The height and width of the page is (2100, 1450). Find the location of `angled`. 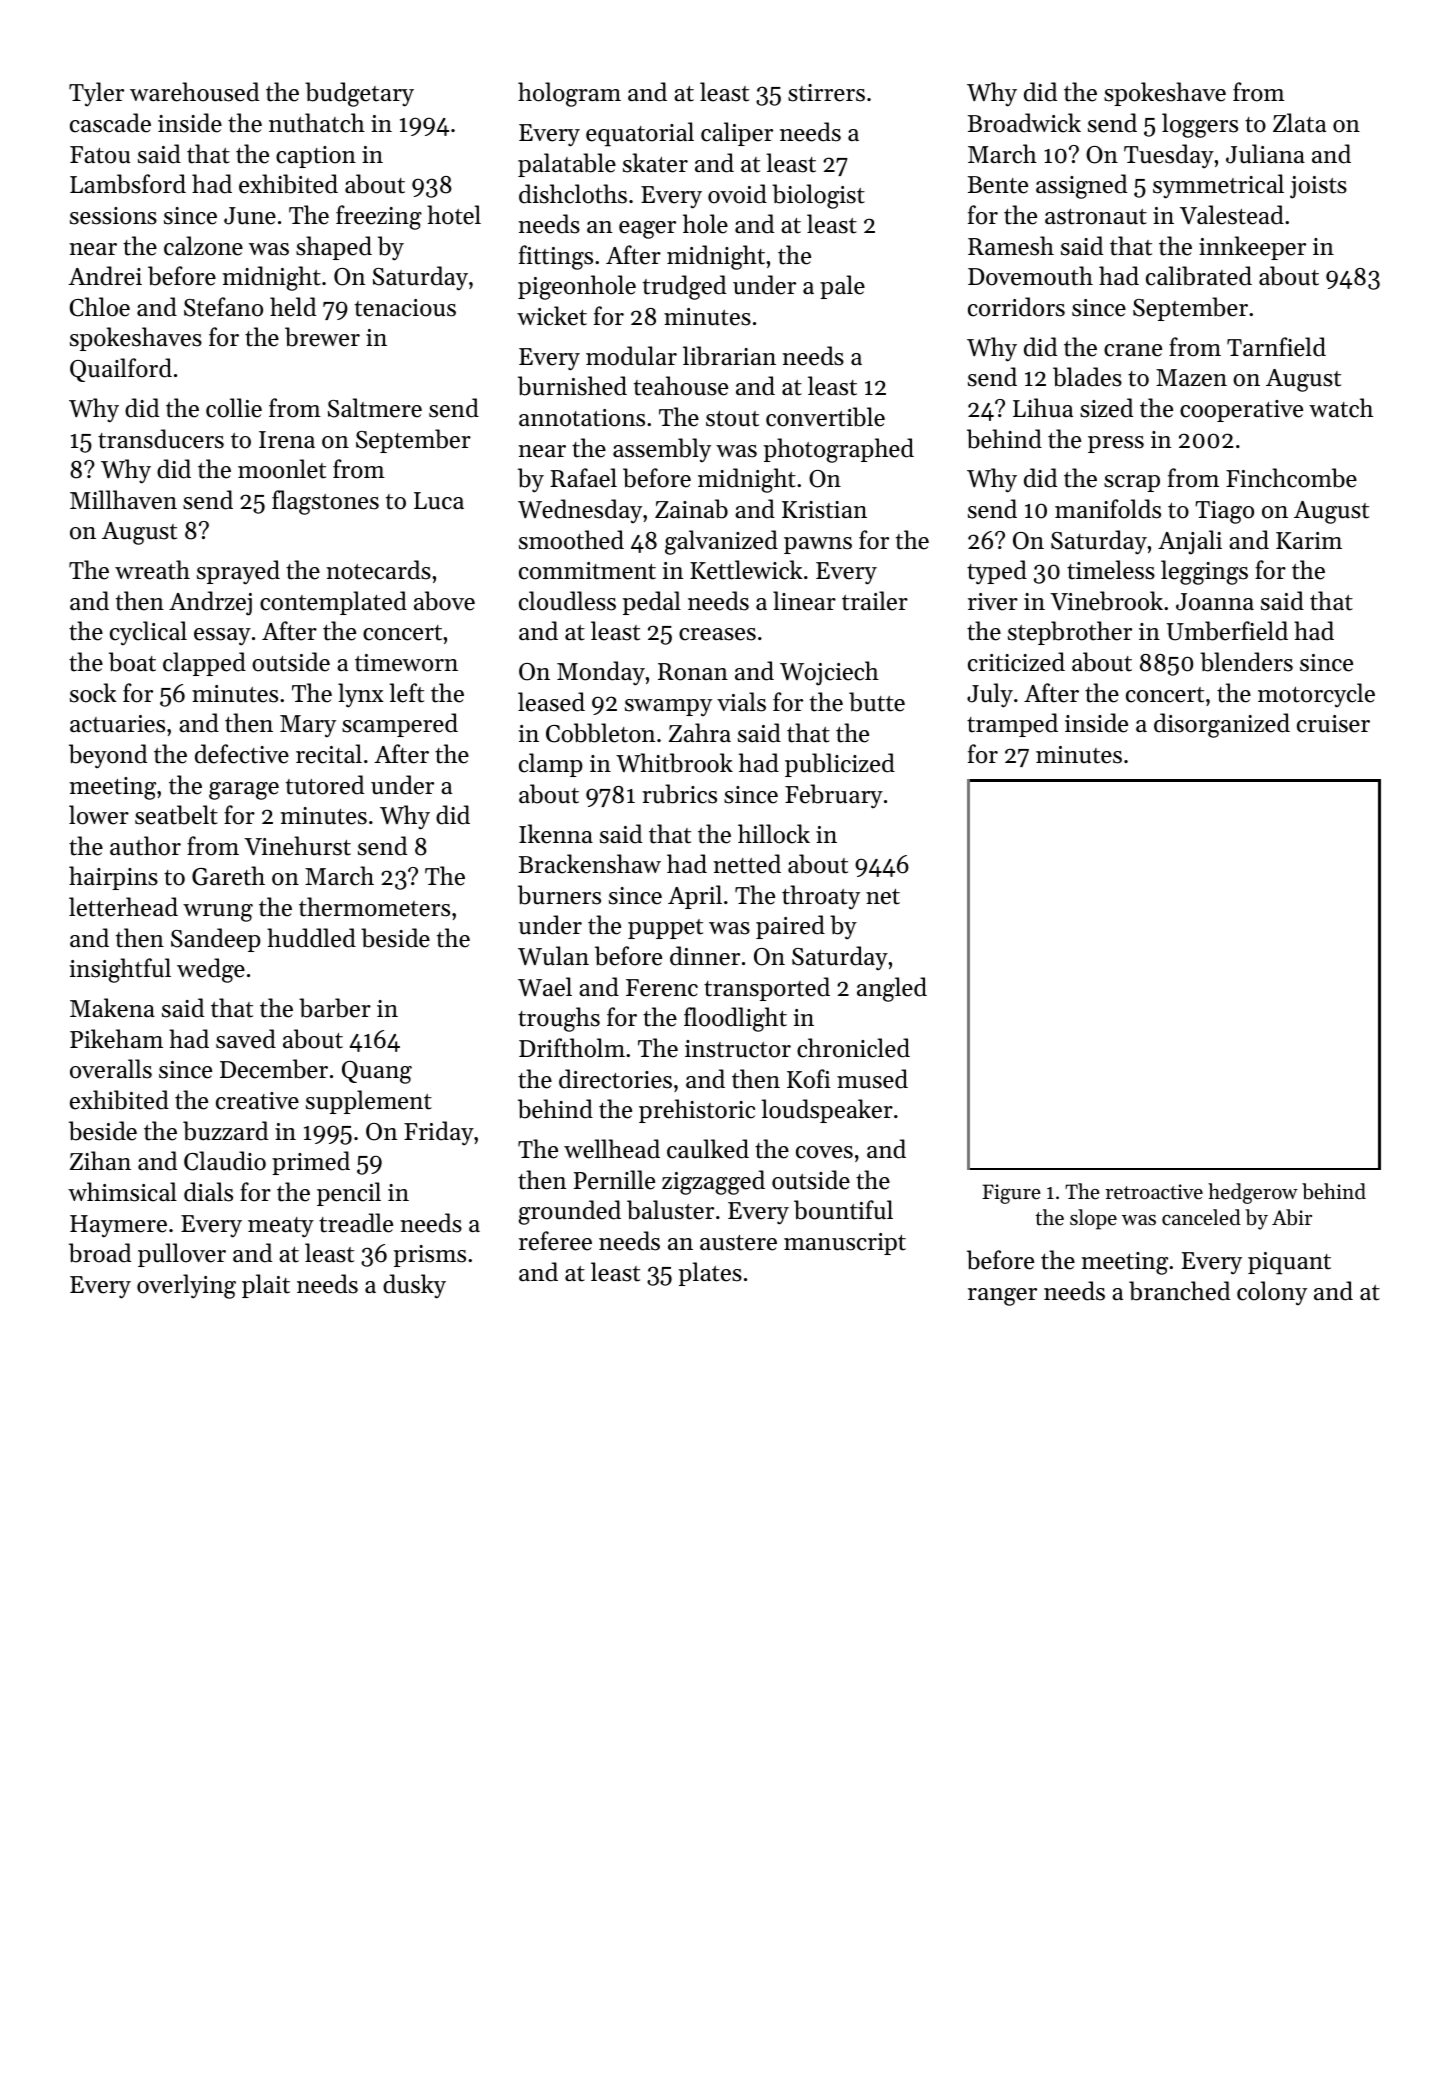

angled is located at coordinates (892, 989).
